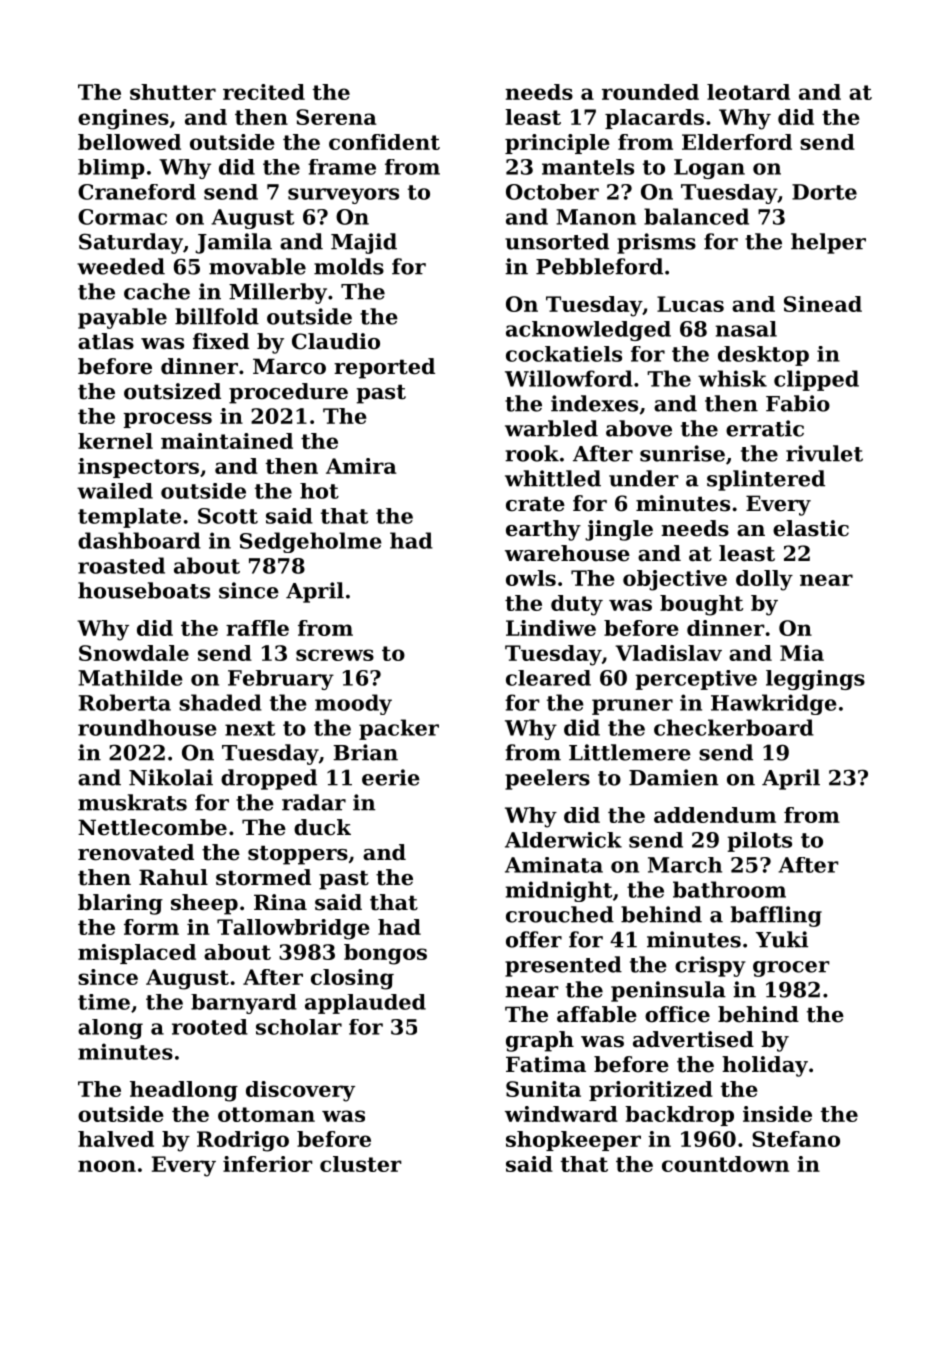 Image resolution: width=950 pixels, height=1348 pixels. Describe the element at coordinates (828, 243) in the screenshot. I see `helper` at that location.
